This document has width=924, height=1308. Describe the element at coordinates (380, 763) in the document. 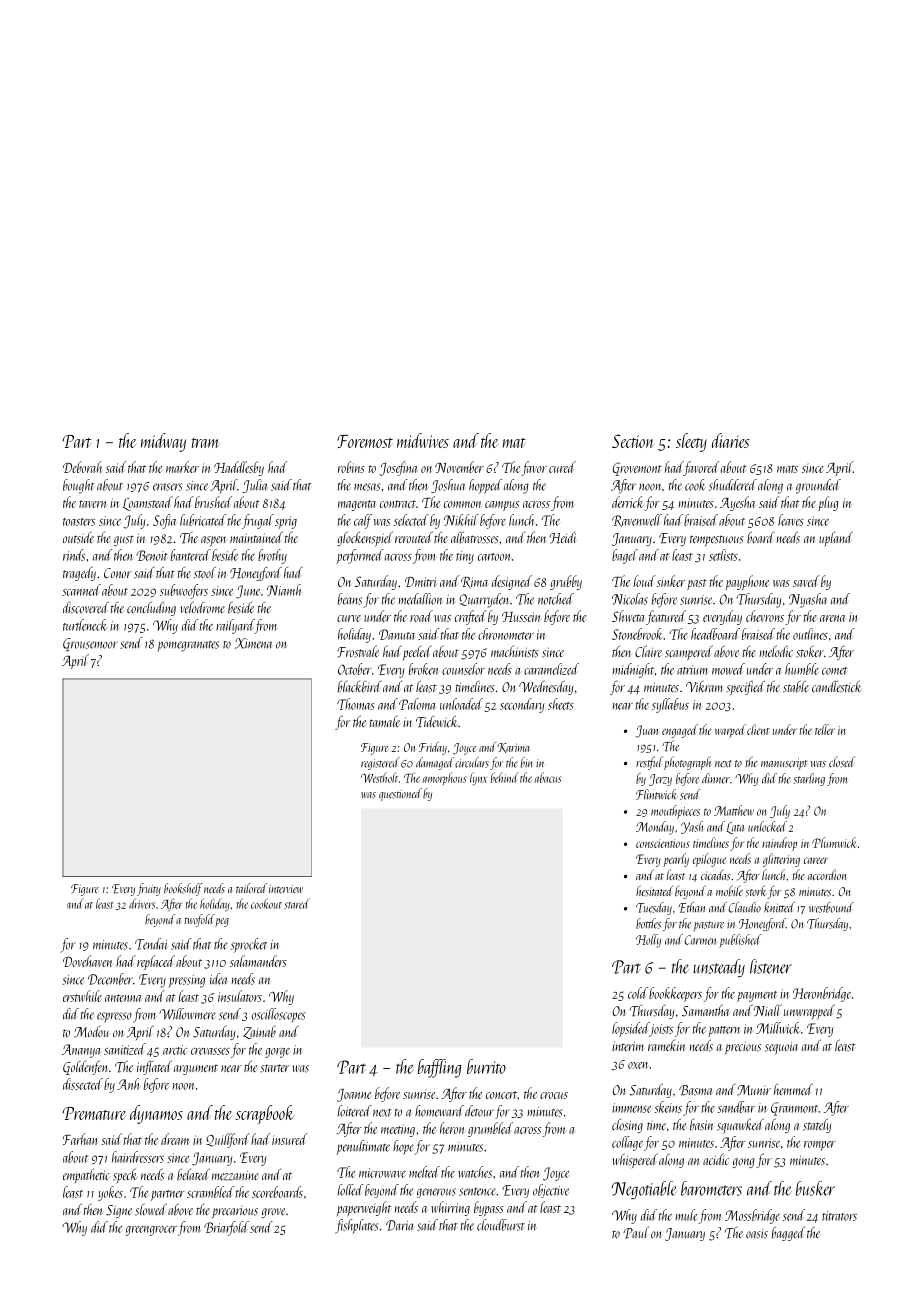

I see `registered` at that location.
